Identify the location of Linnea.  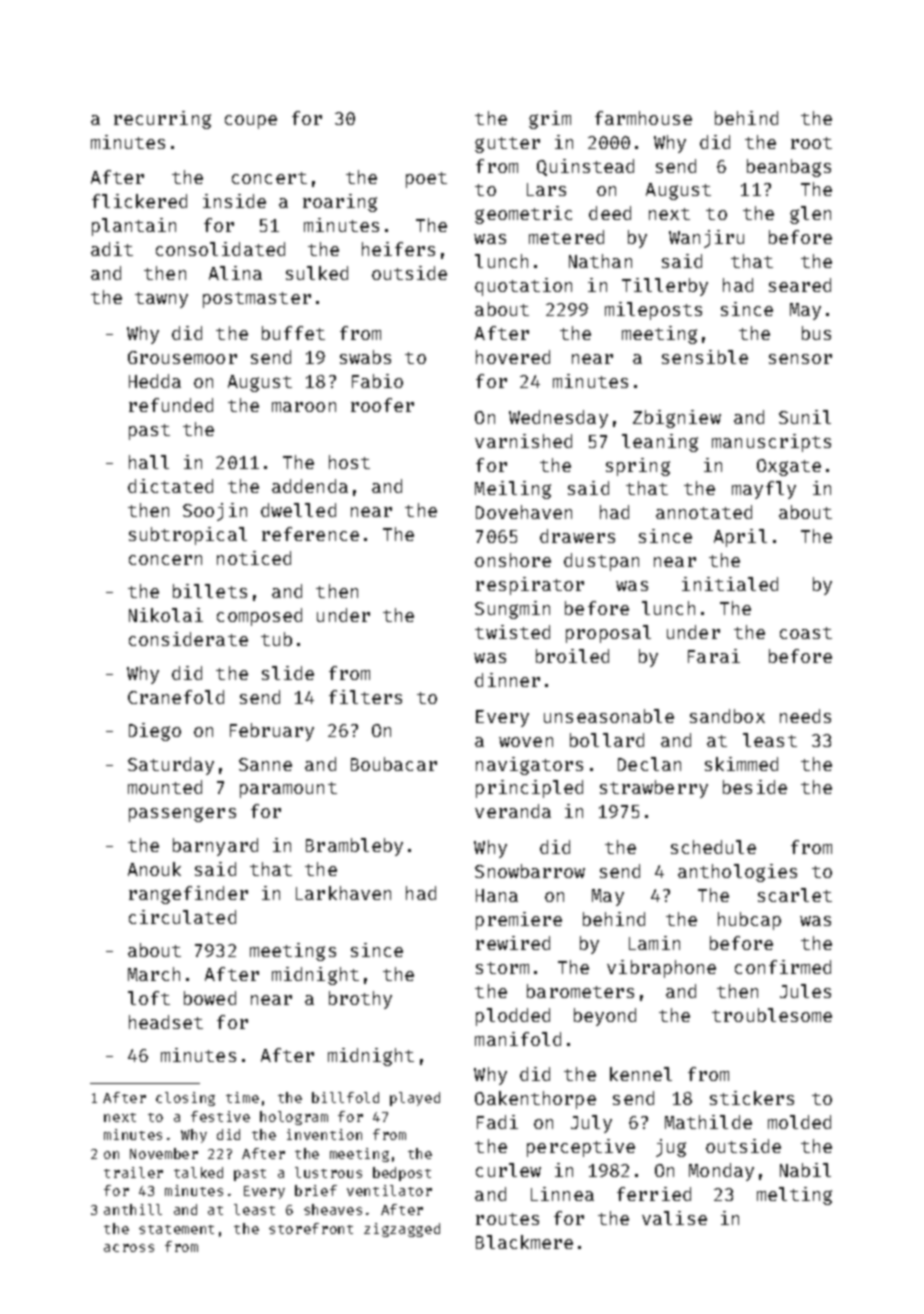
(562, 1194).
